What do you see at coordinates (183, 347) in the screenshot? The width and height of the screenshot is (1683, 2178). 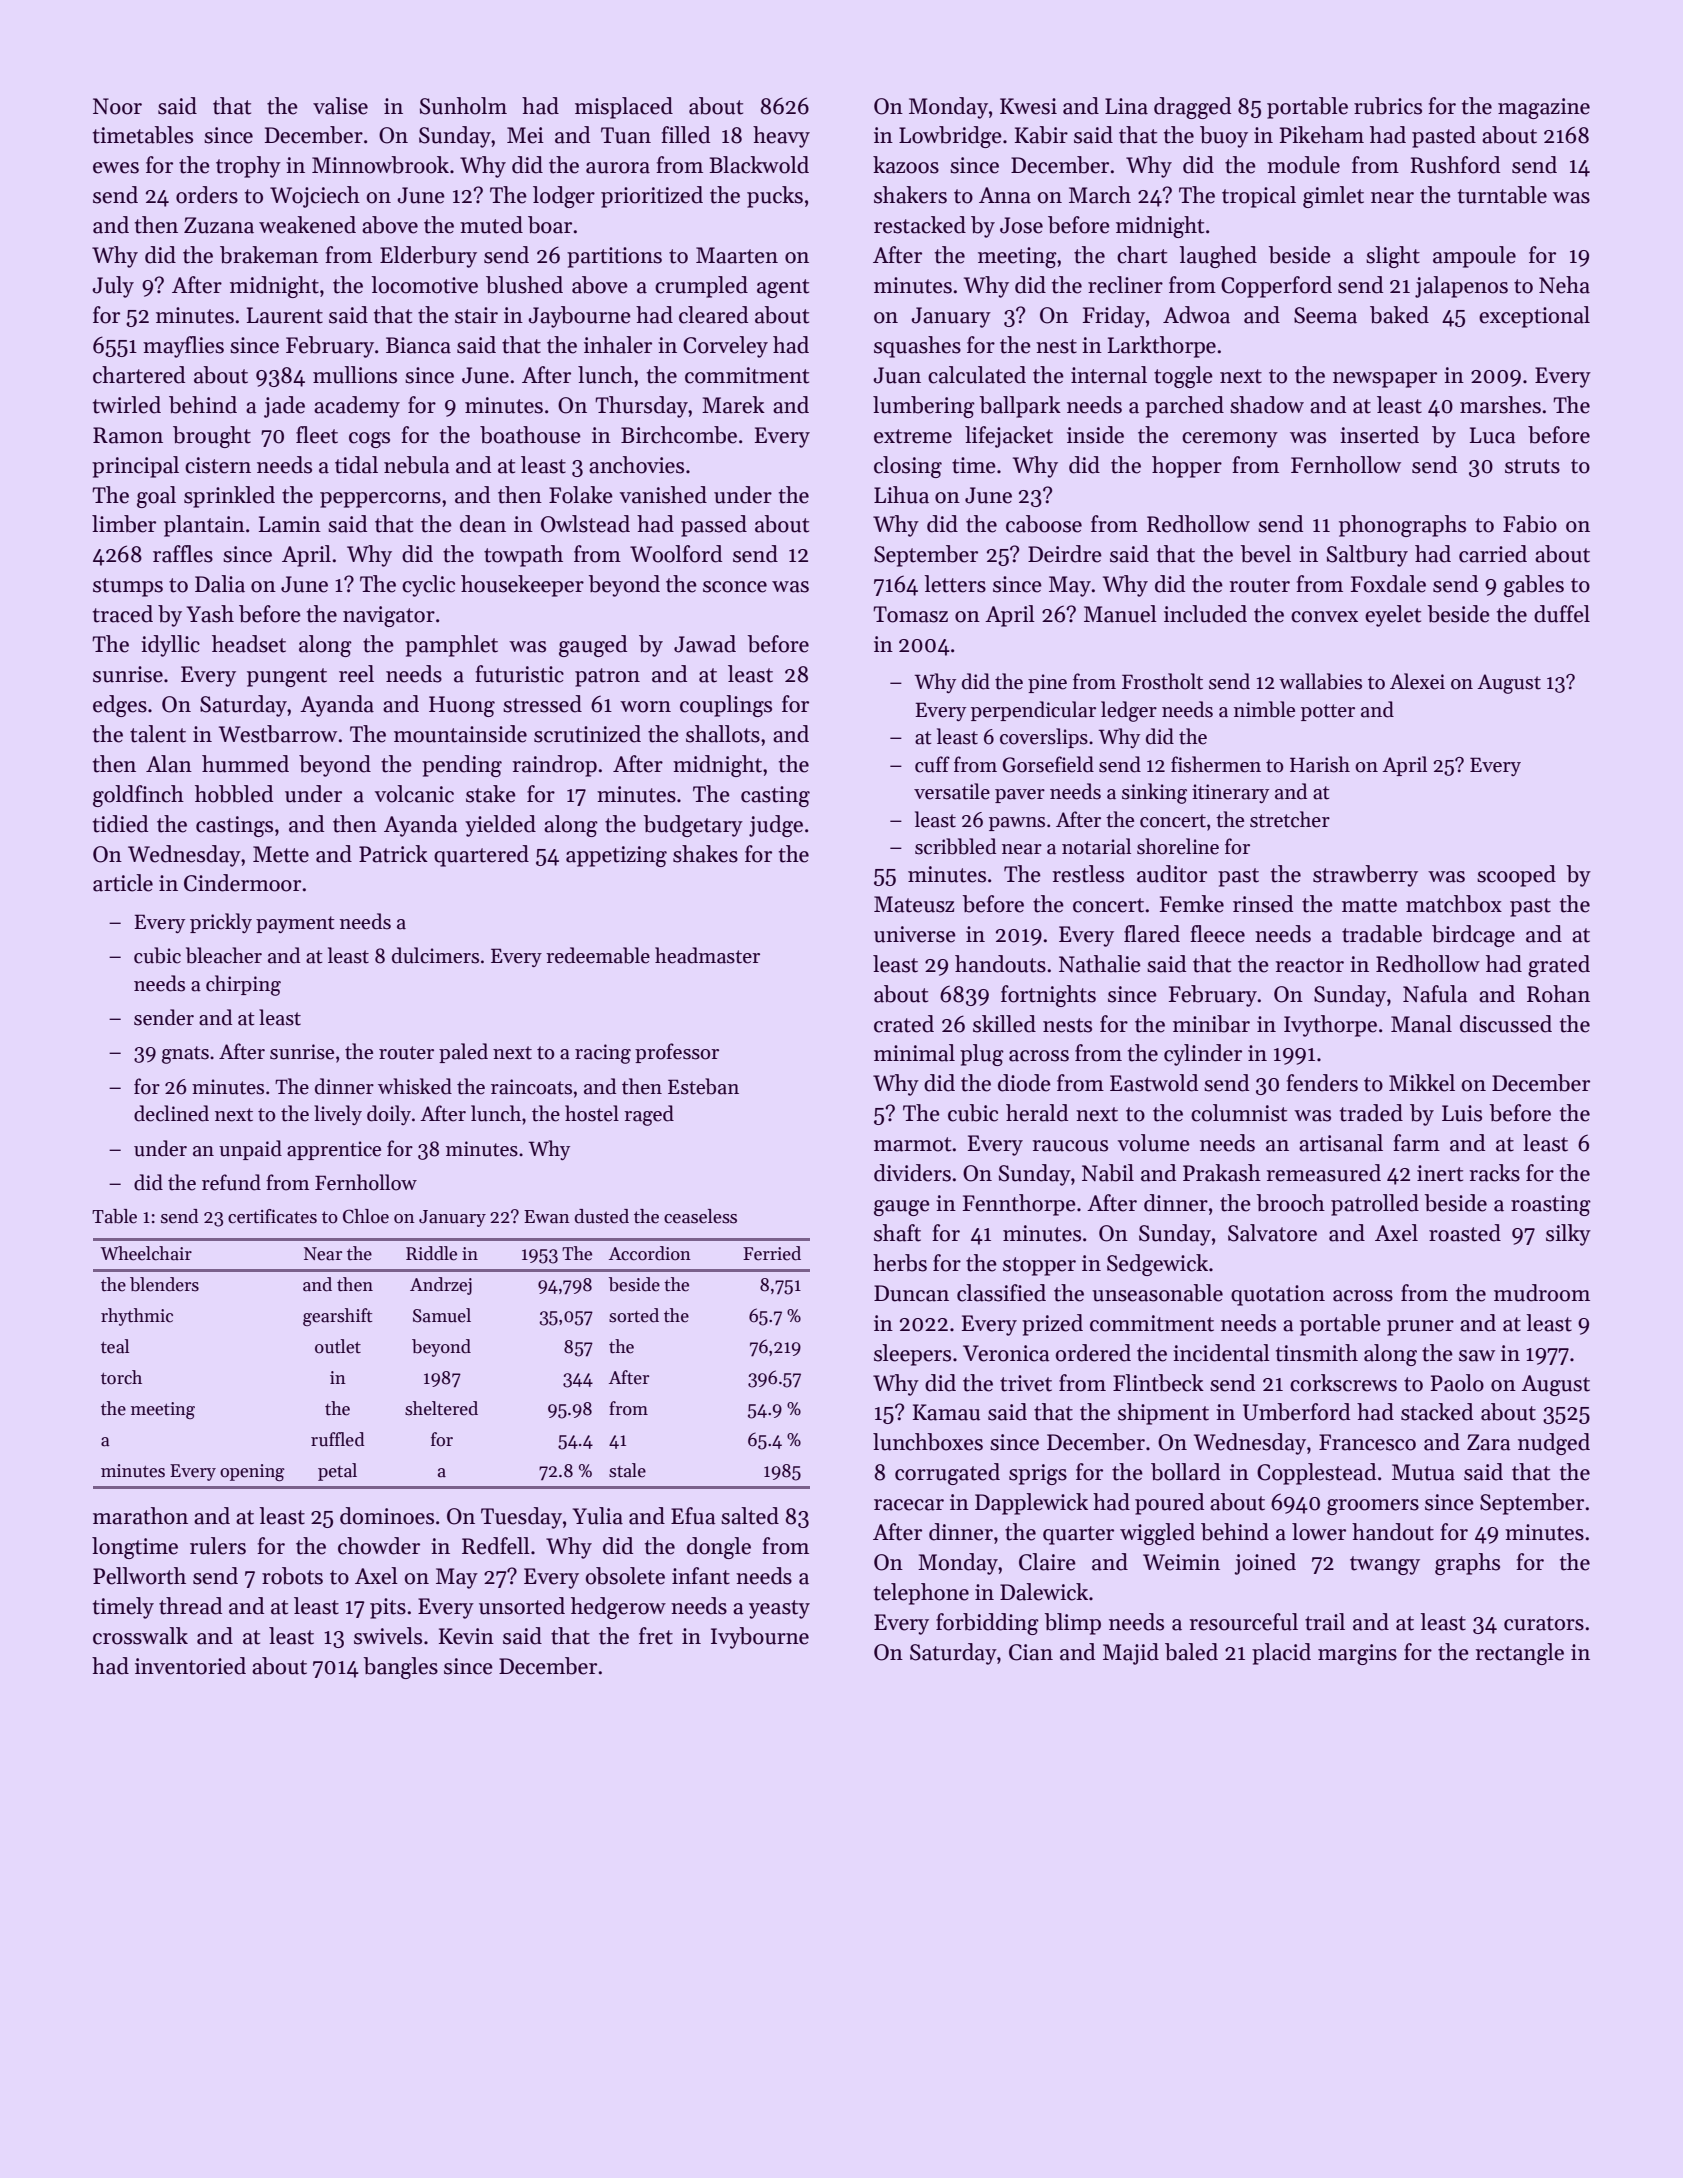 I see `mayflies` at bounding box center [183, 347].
